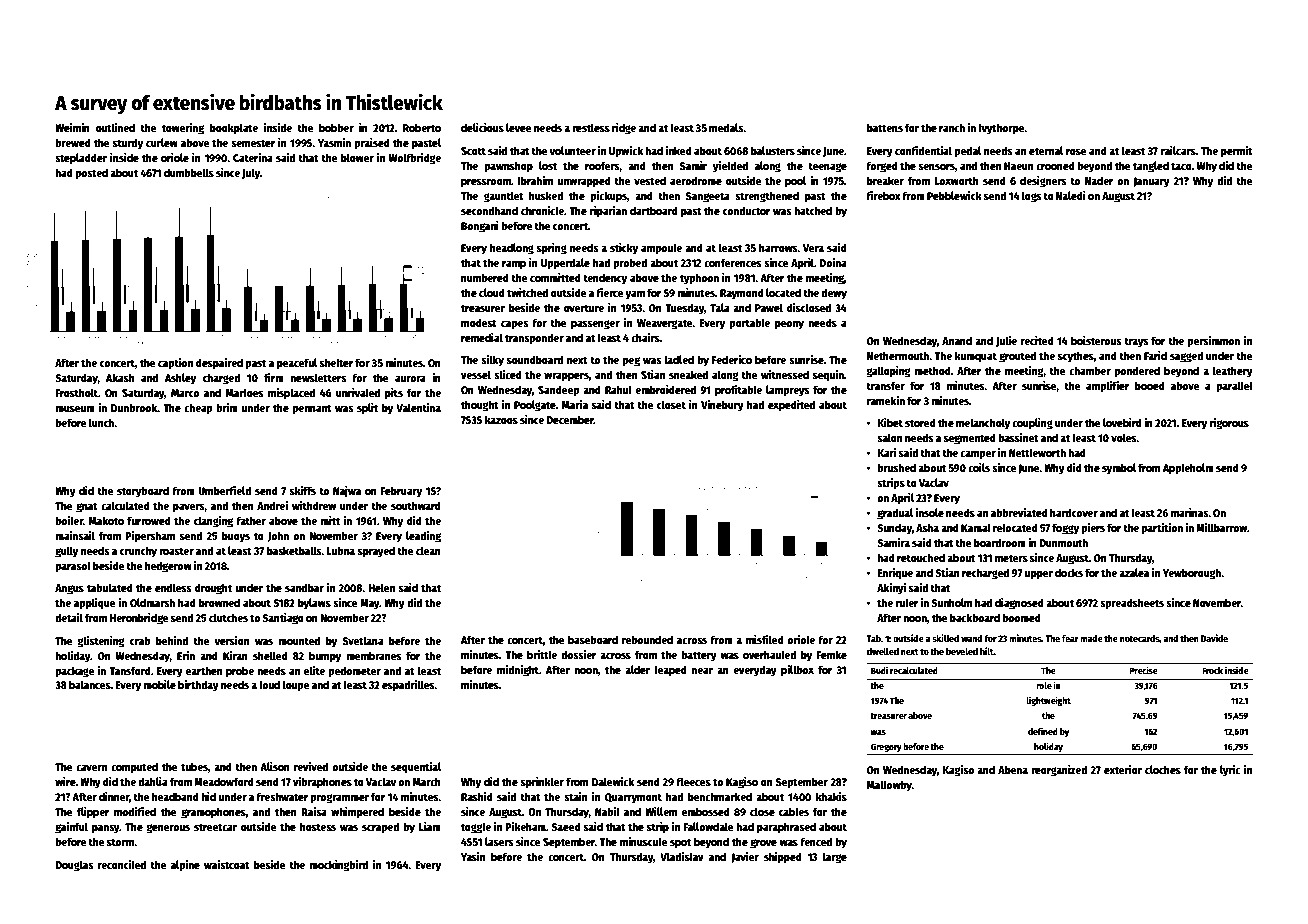 This document has height=924, width=1308. Describe the element at coordinates (76, 392) in the document. I see `Frostholt` at that location.
